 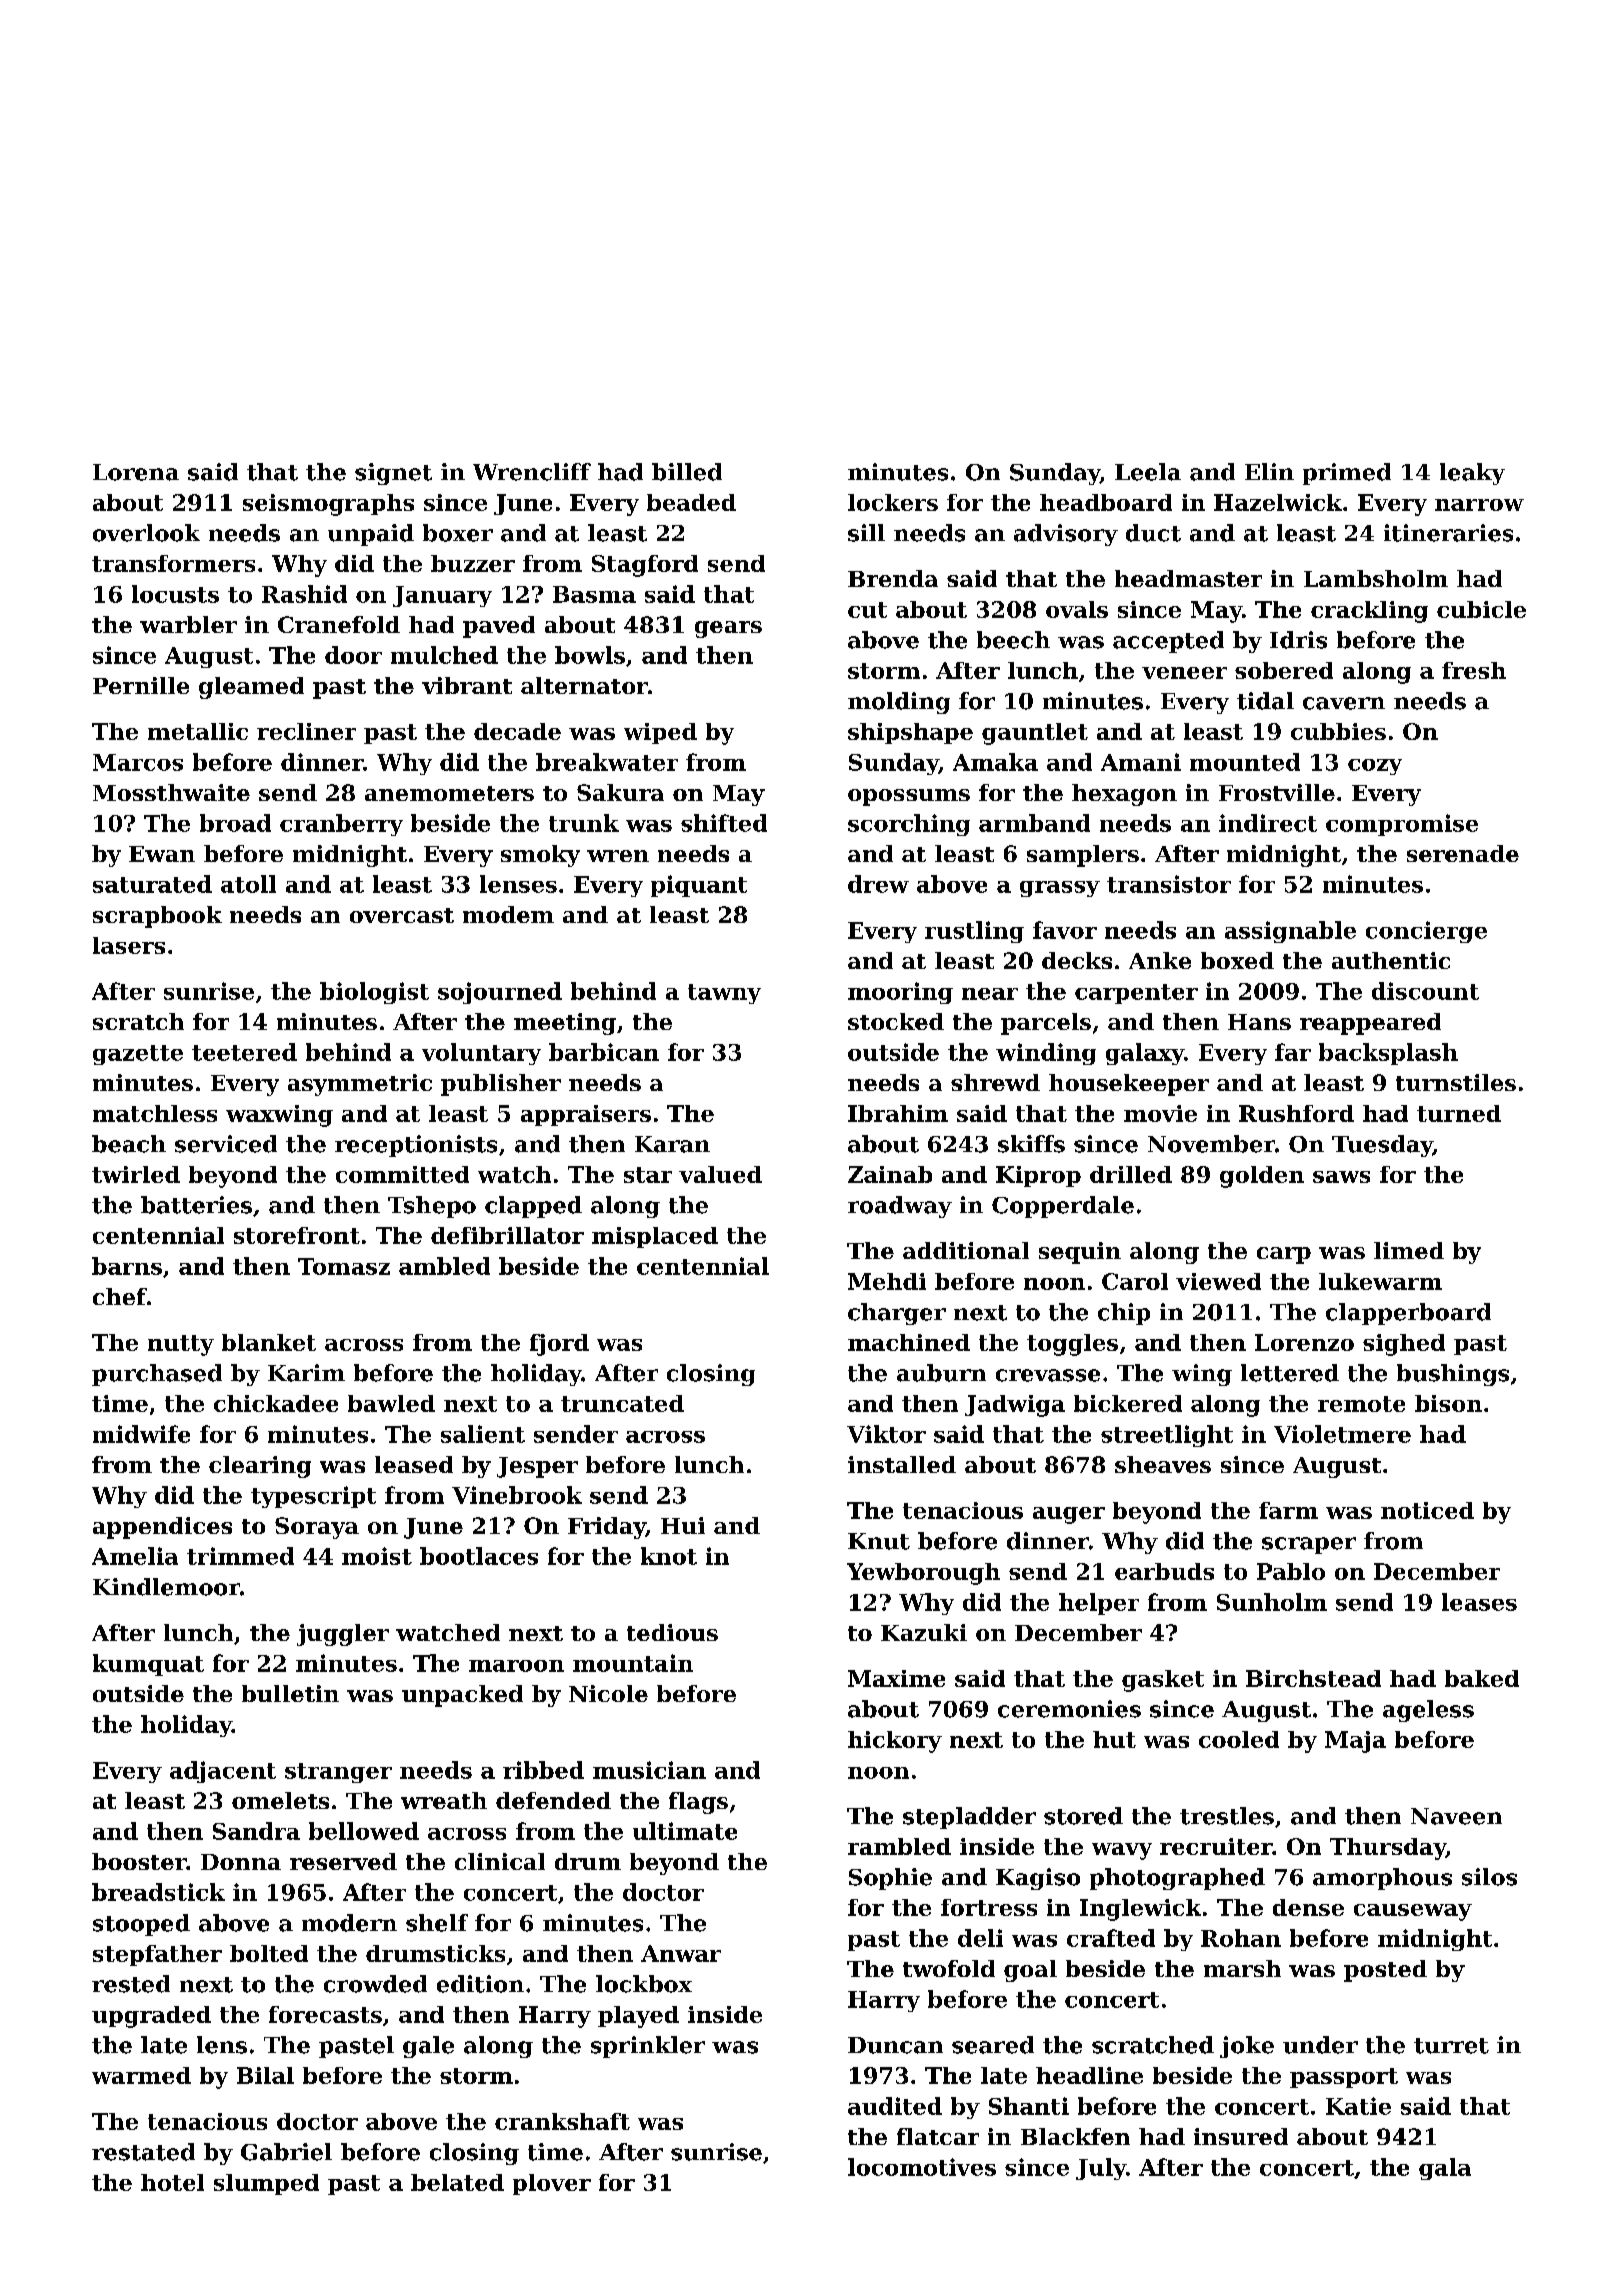 What do you see at coordinates (135, 1556) in the page?
I see `Amelia` at bounding box center [135, 1556].
